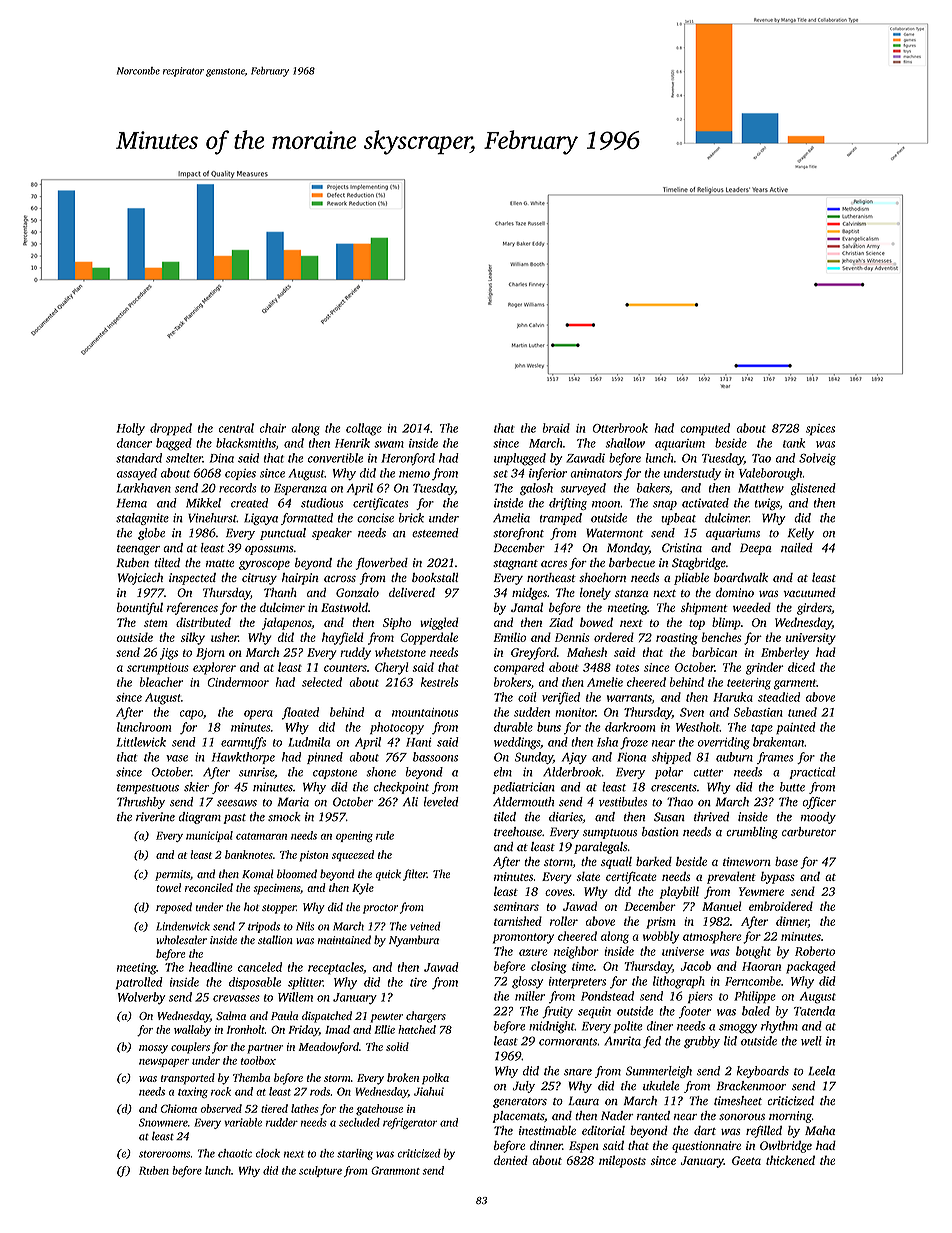  Describe the element at coordinates (379, 1110) in the screenshot. I see `gatehouse` at that location.
